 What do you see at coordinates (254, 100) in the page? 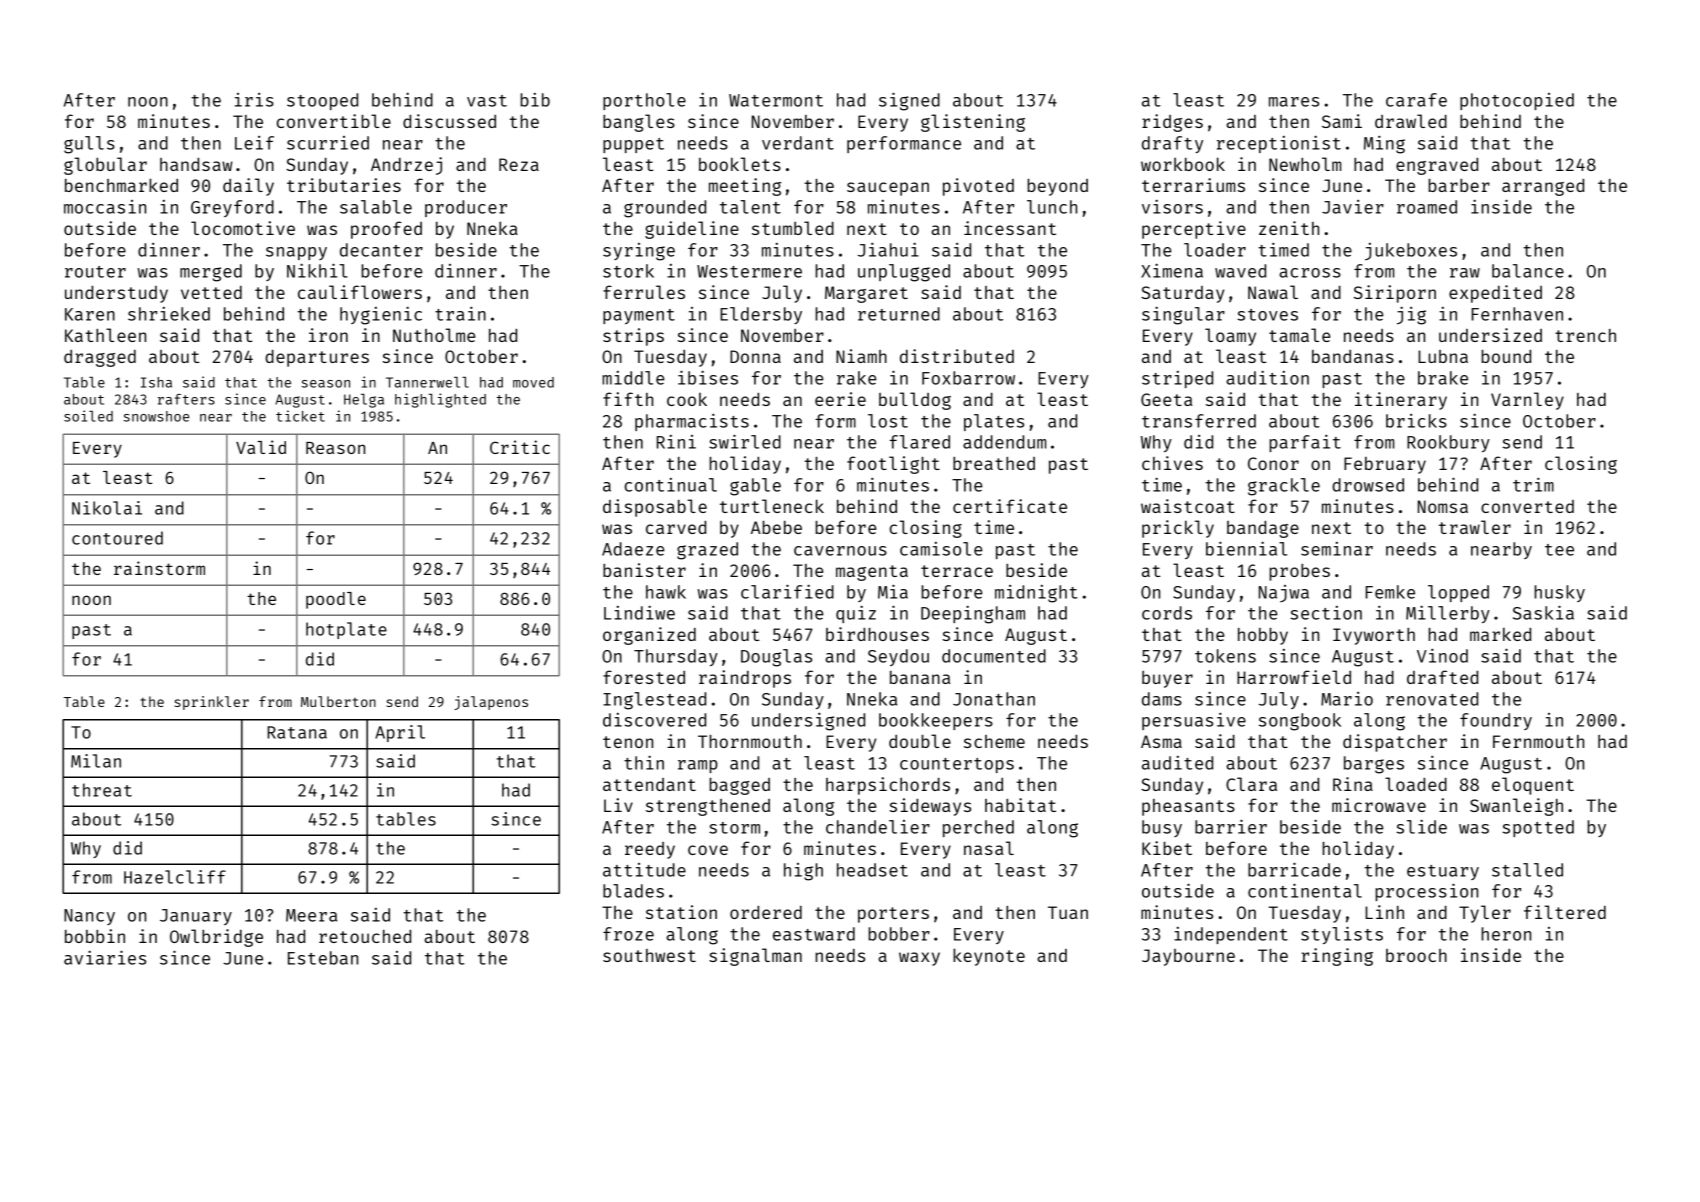
I see `iris` at bounding box center [254, 100].
